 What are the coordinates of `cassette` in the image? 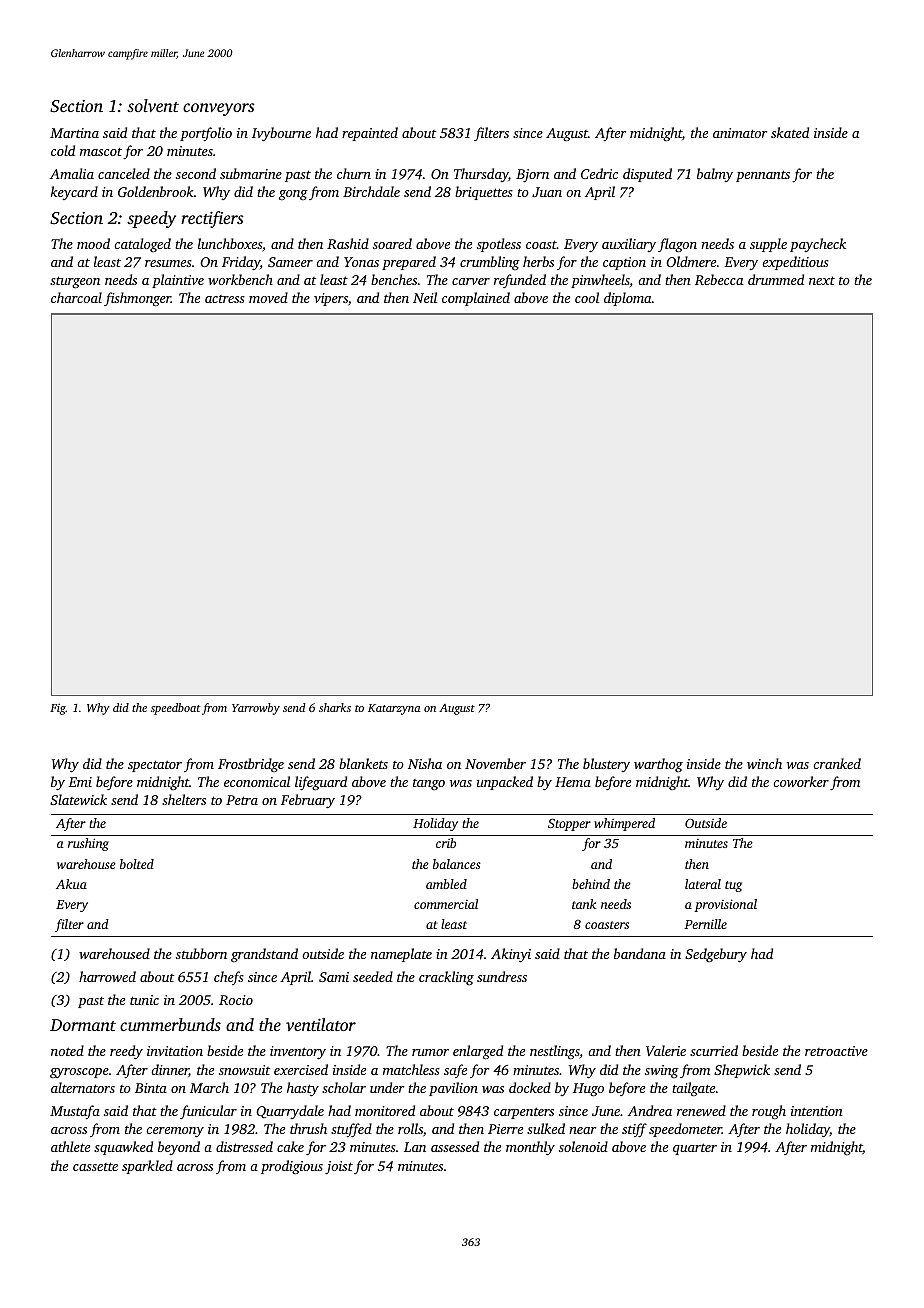 It's located at (95, 1166).
